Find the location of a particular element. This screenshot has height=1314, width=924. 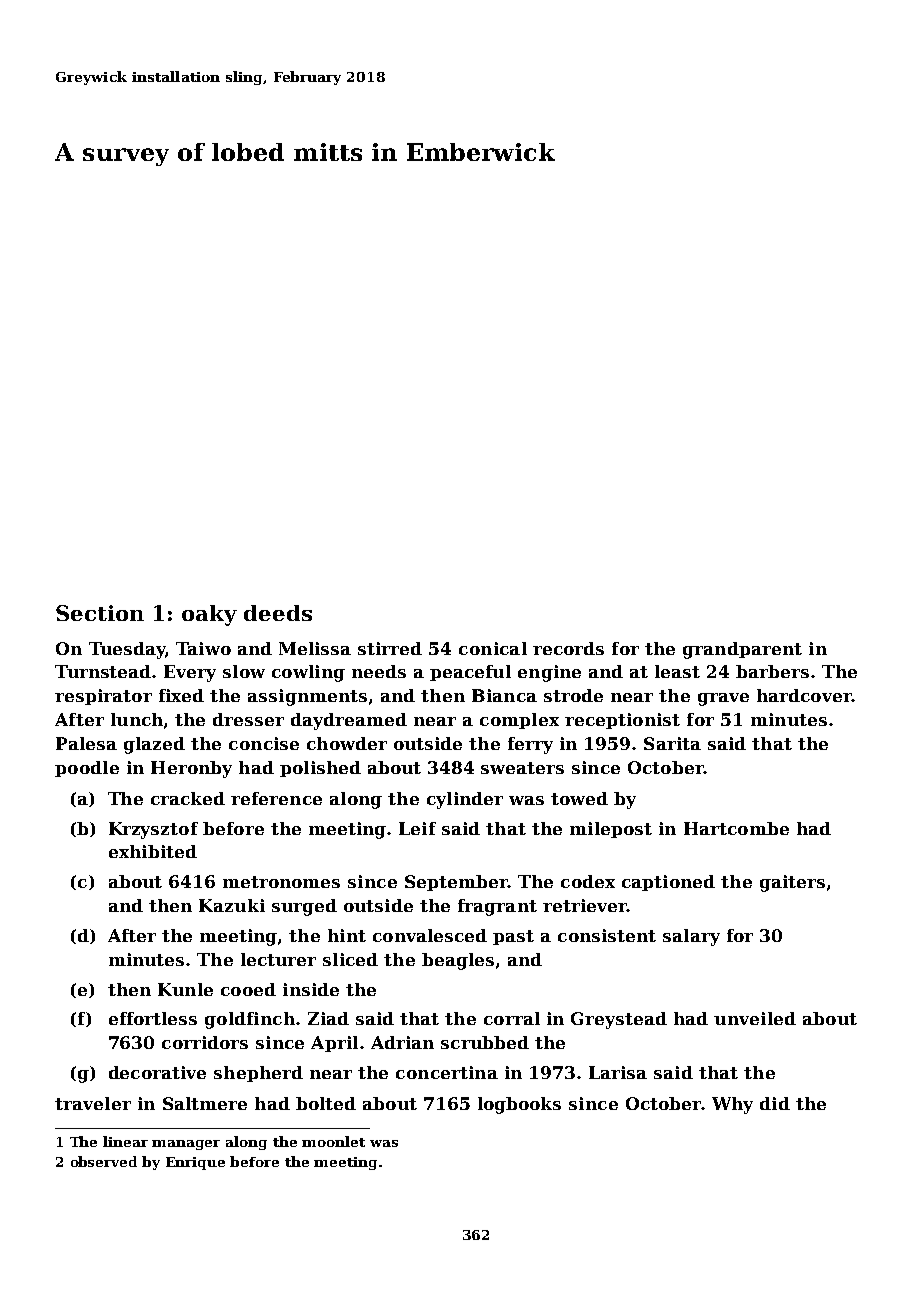

cracked is located at coordinates (188, 798).
